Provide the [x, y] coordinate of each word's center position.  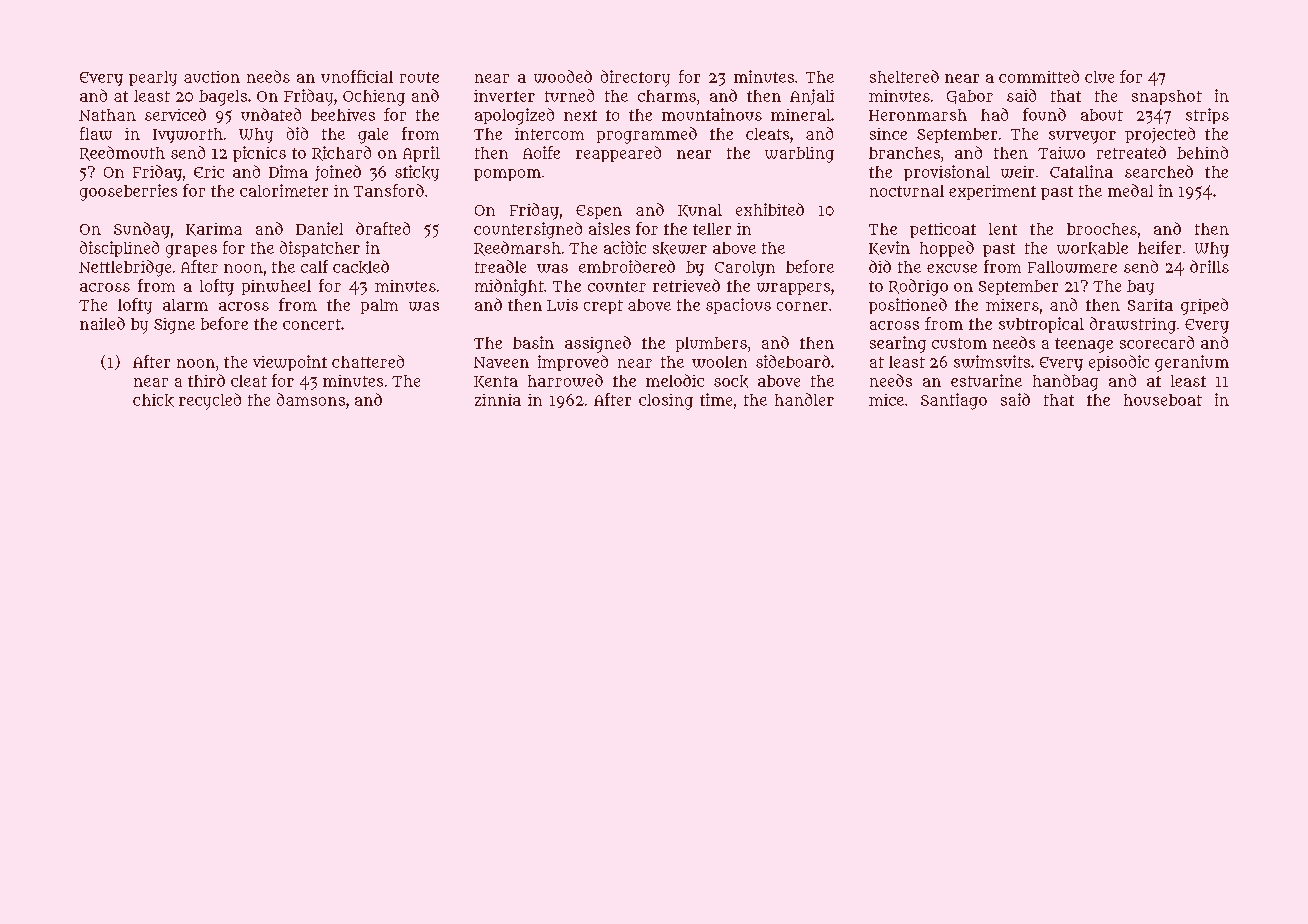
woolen [719, 362]
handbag [1065, 382]
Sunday [142, 230]
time [716, 399]
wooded [563, 76]
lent [1003, 229]
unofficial [357, 76]
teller [712, 229]
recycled [210, 401]
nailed [102, 323]
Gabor [970, 97]
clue [1099, 77]
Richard [341, 153]
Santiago [954, 401]
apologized [514, 116]
